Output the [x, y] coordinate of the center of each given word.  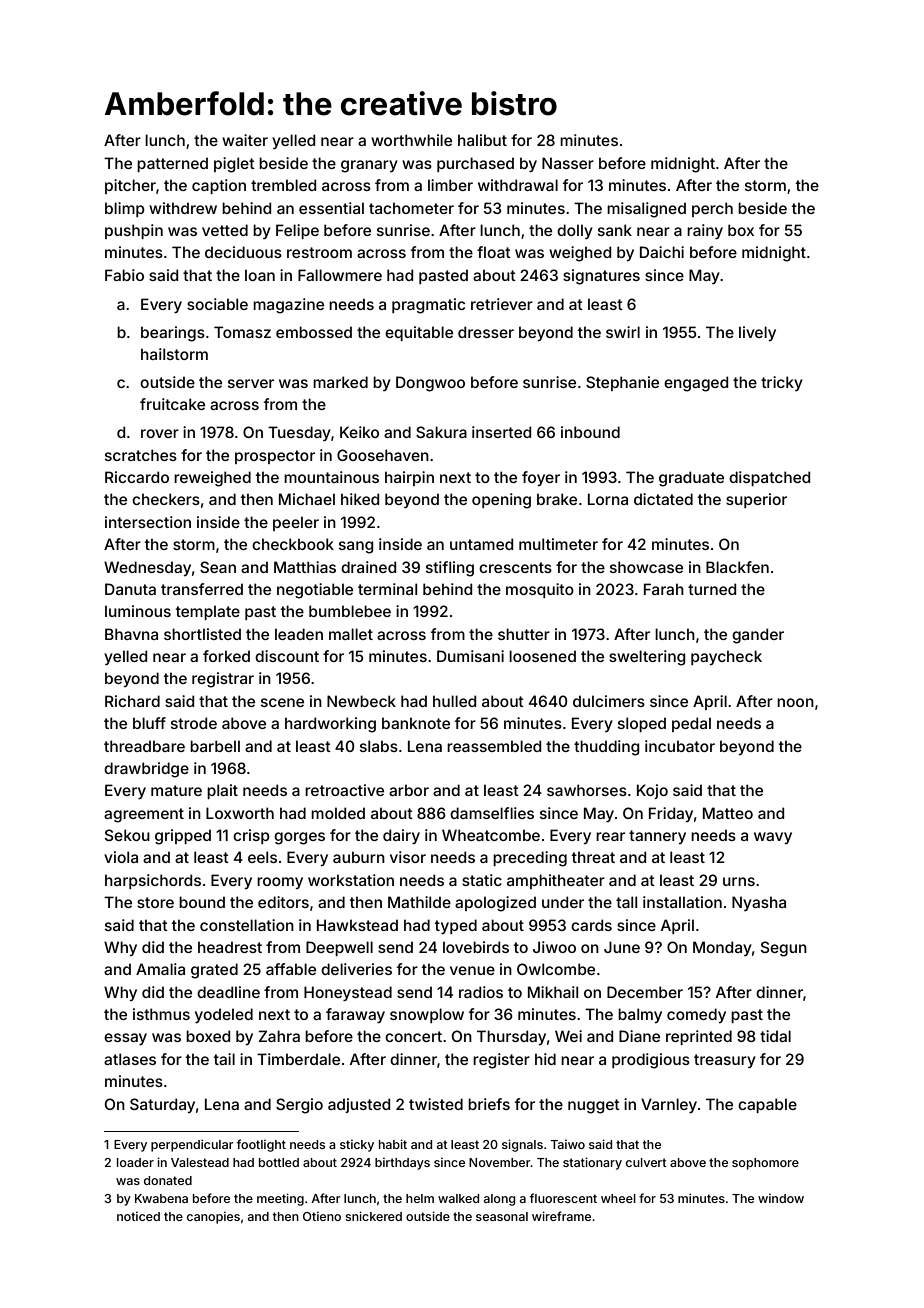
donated [168, 1180]
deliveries [356, 969]
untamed [481, 544]
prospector [275, 457]
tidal [775, 1036]
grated [214, 971]
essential [331, 208]
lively [757, 333]
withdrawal [518, 185]
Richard [132, 701]
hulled [454, 701]
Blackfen [737, 567]
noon [795, 702]
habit [393, 1144]
